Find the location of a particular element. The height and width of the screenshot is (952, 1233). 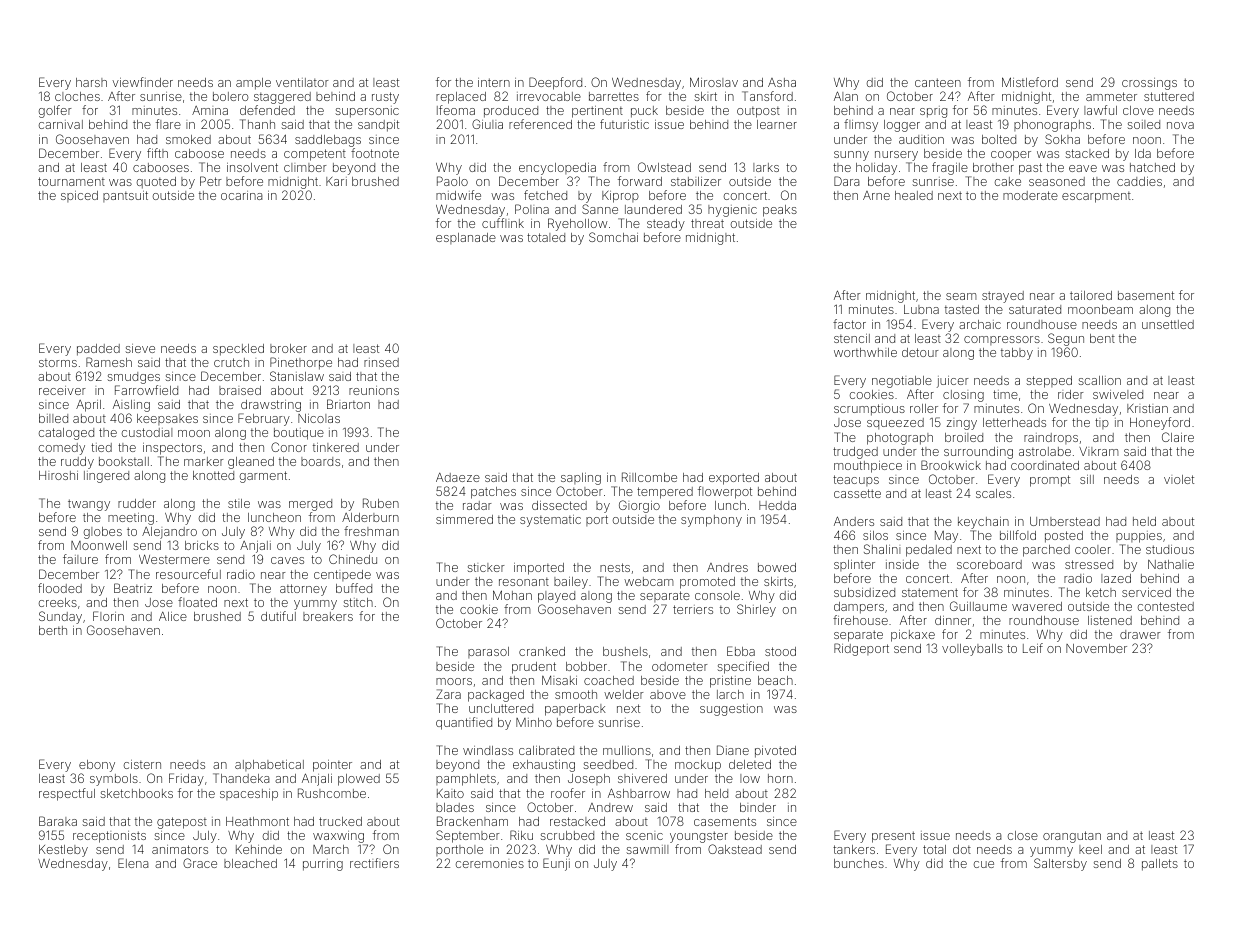

cue is located at coordinates (984, 864).
